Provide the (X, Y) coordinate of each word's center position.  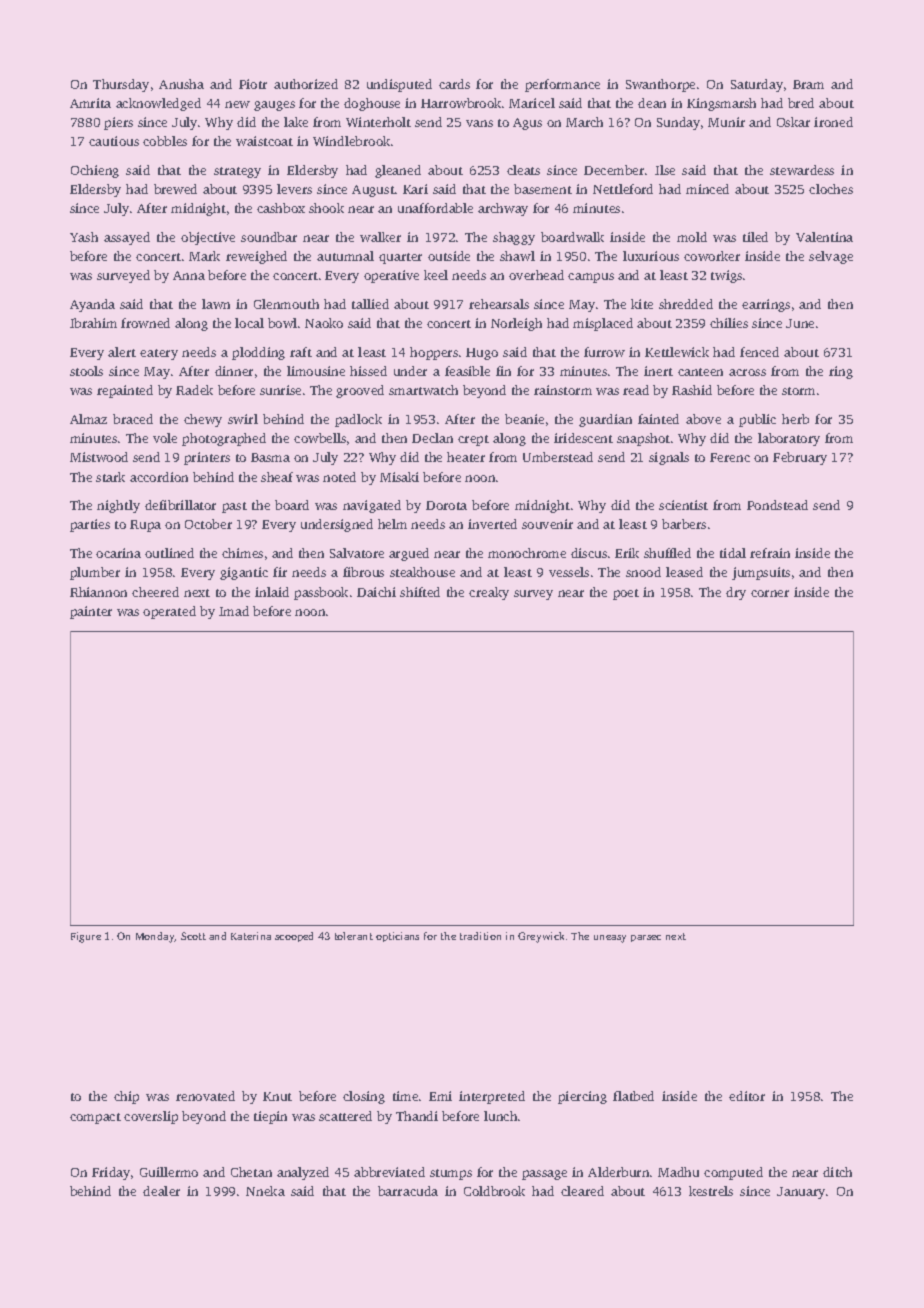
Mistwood (99, 457)
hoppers (434, 353)
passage (544, 1175)
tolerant (354, 936)
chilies (729, 323)
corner (770, 593)
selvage (831, 257)
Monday (155, 937)
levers (294, 189)
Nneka (265, 1191)
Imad (234, 611)
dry (736, 593)
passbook (321, 593)
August (373, 191)
